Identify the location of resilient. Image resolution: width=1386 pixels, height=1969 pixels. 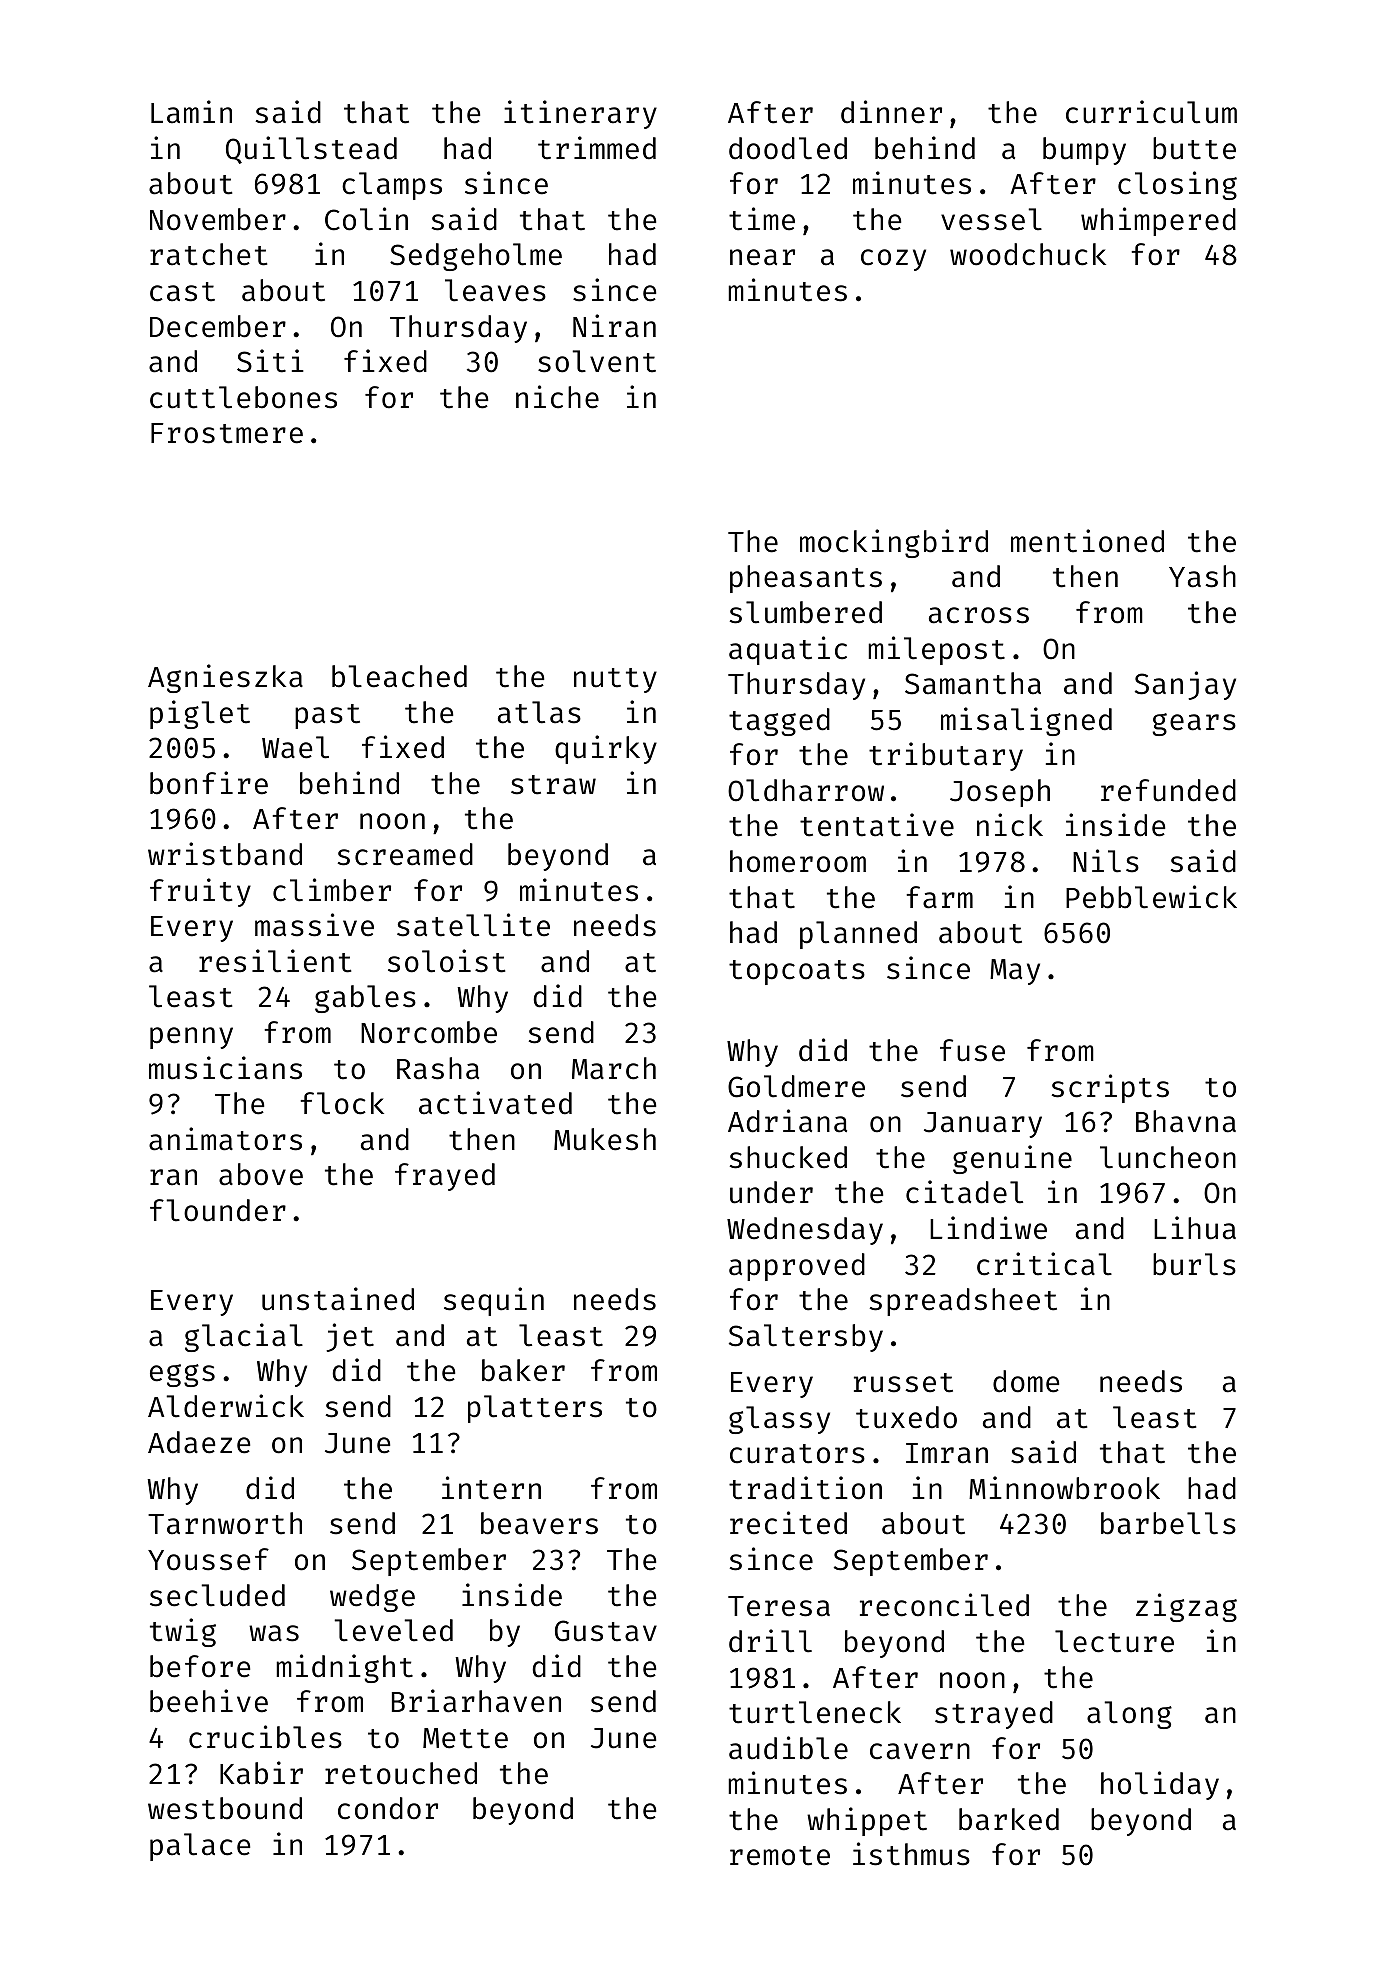
(275, 961).
